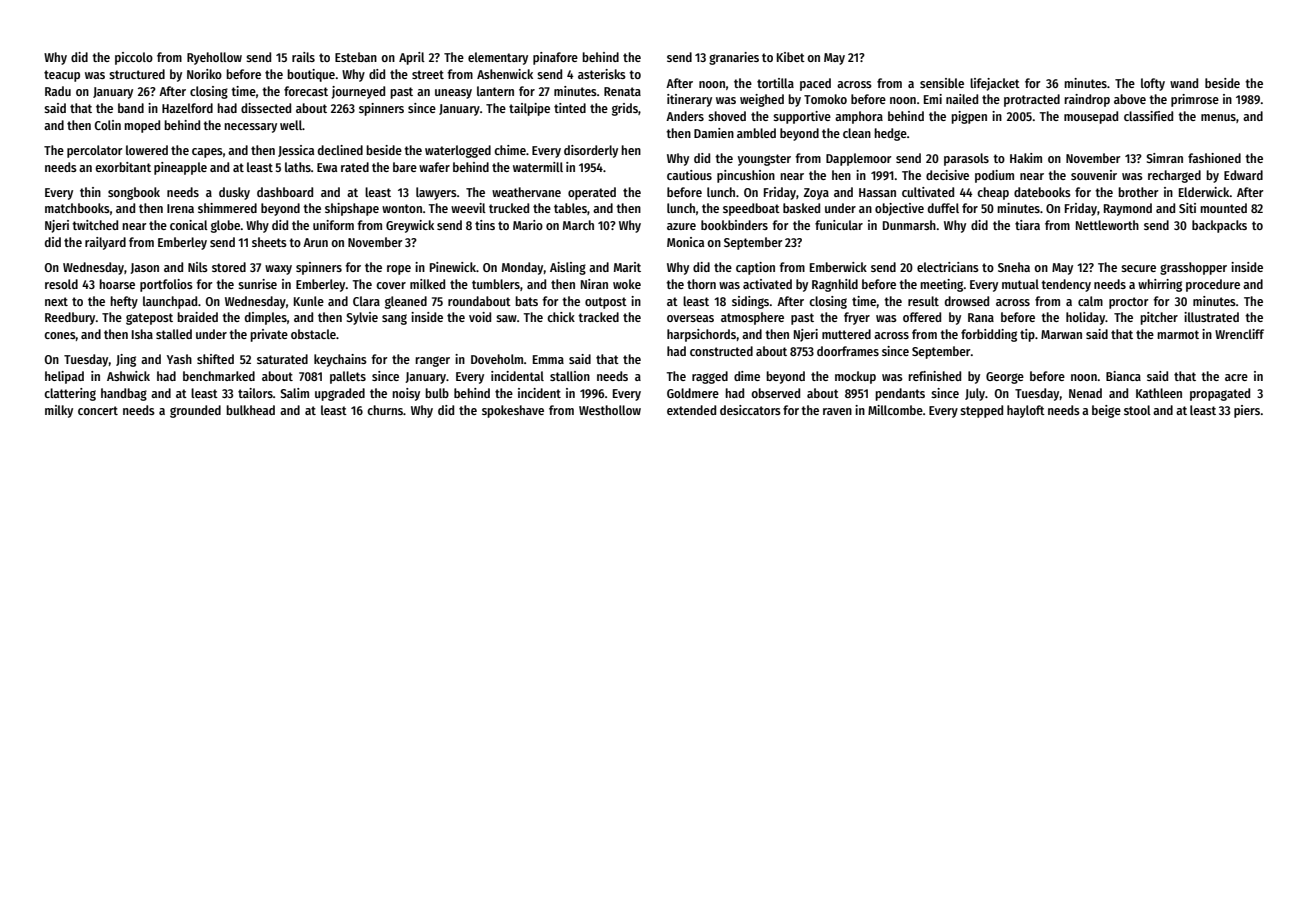  I want to click on tumblers, so click(496, 284).
